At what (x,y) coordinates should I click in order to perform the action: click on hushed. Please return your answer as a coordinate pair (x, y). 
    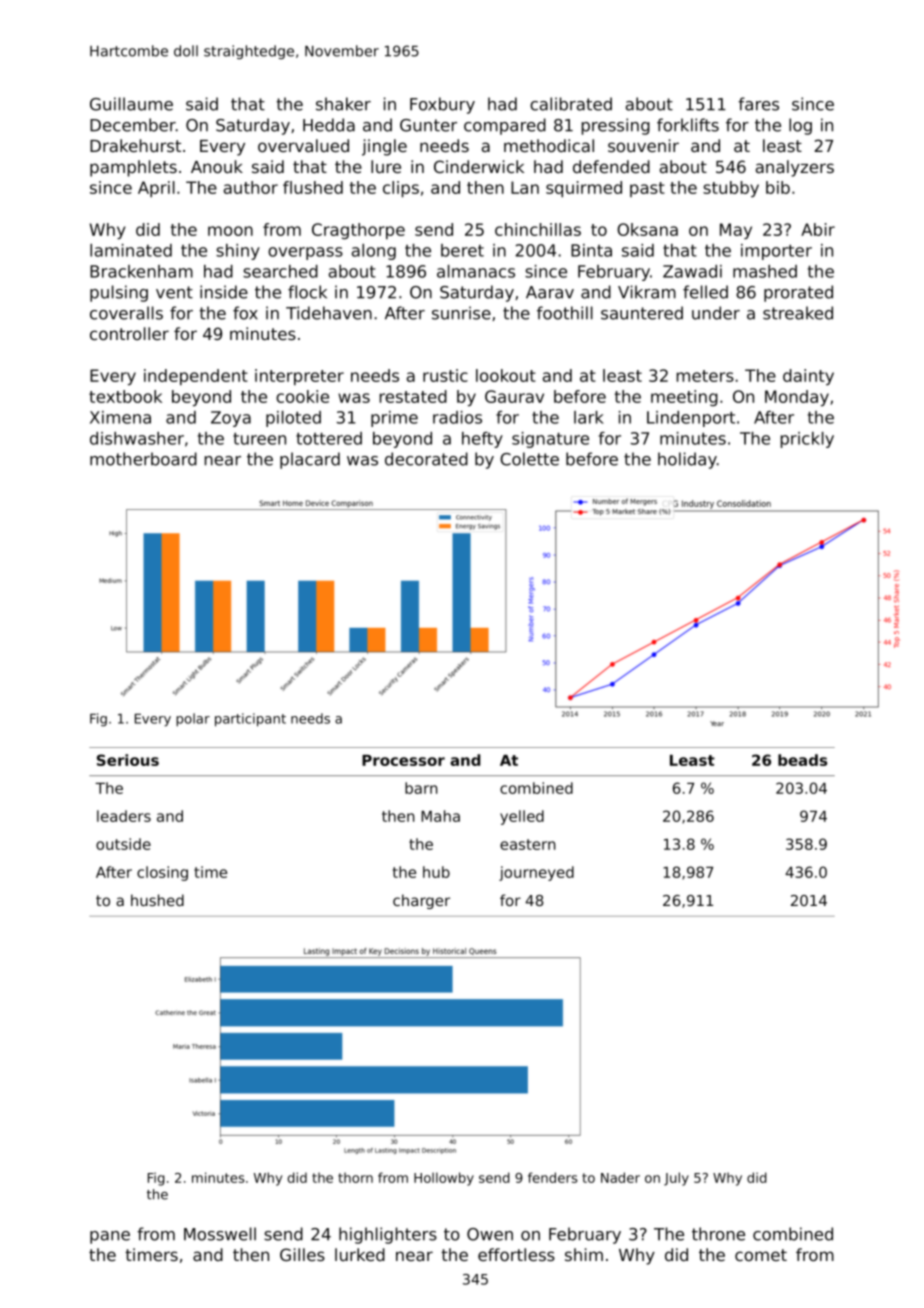
    Looking at the image, I should click on (157, 900).
